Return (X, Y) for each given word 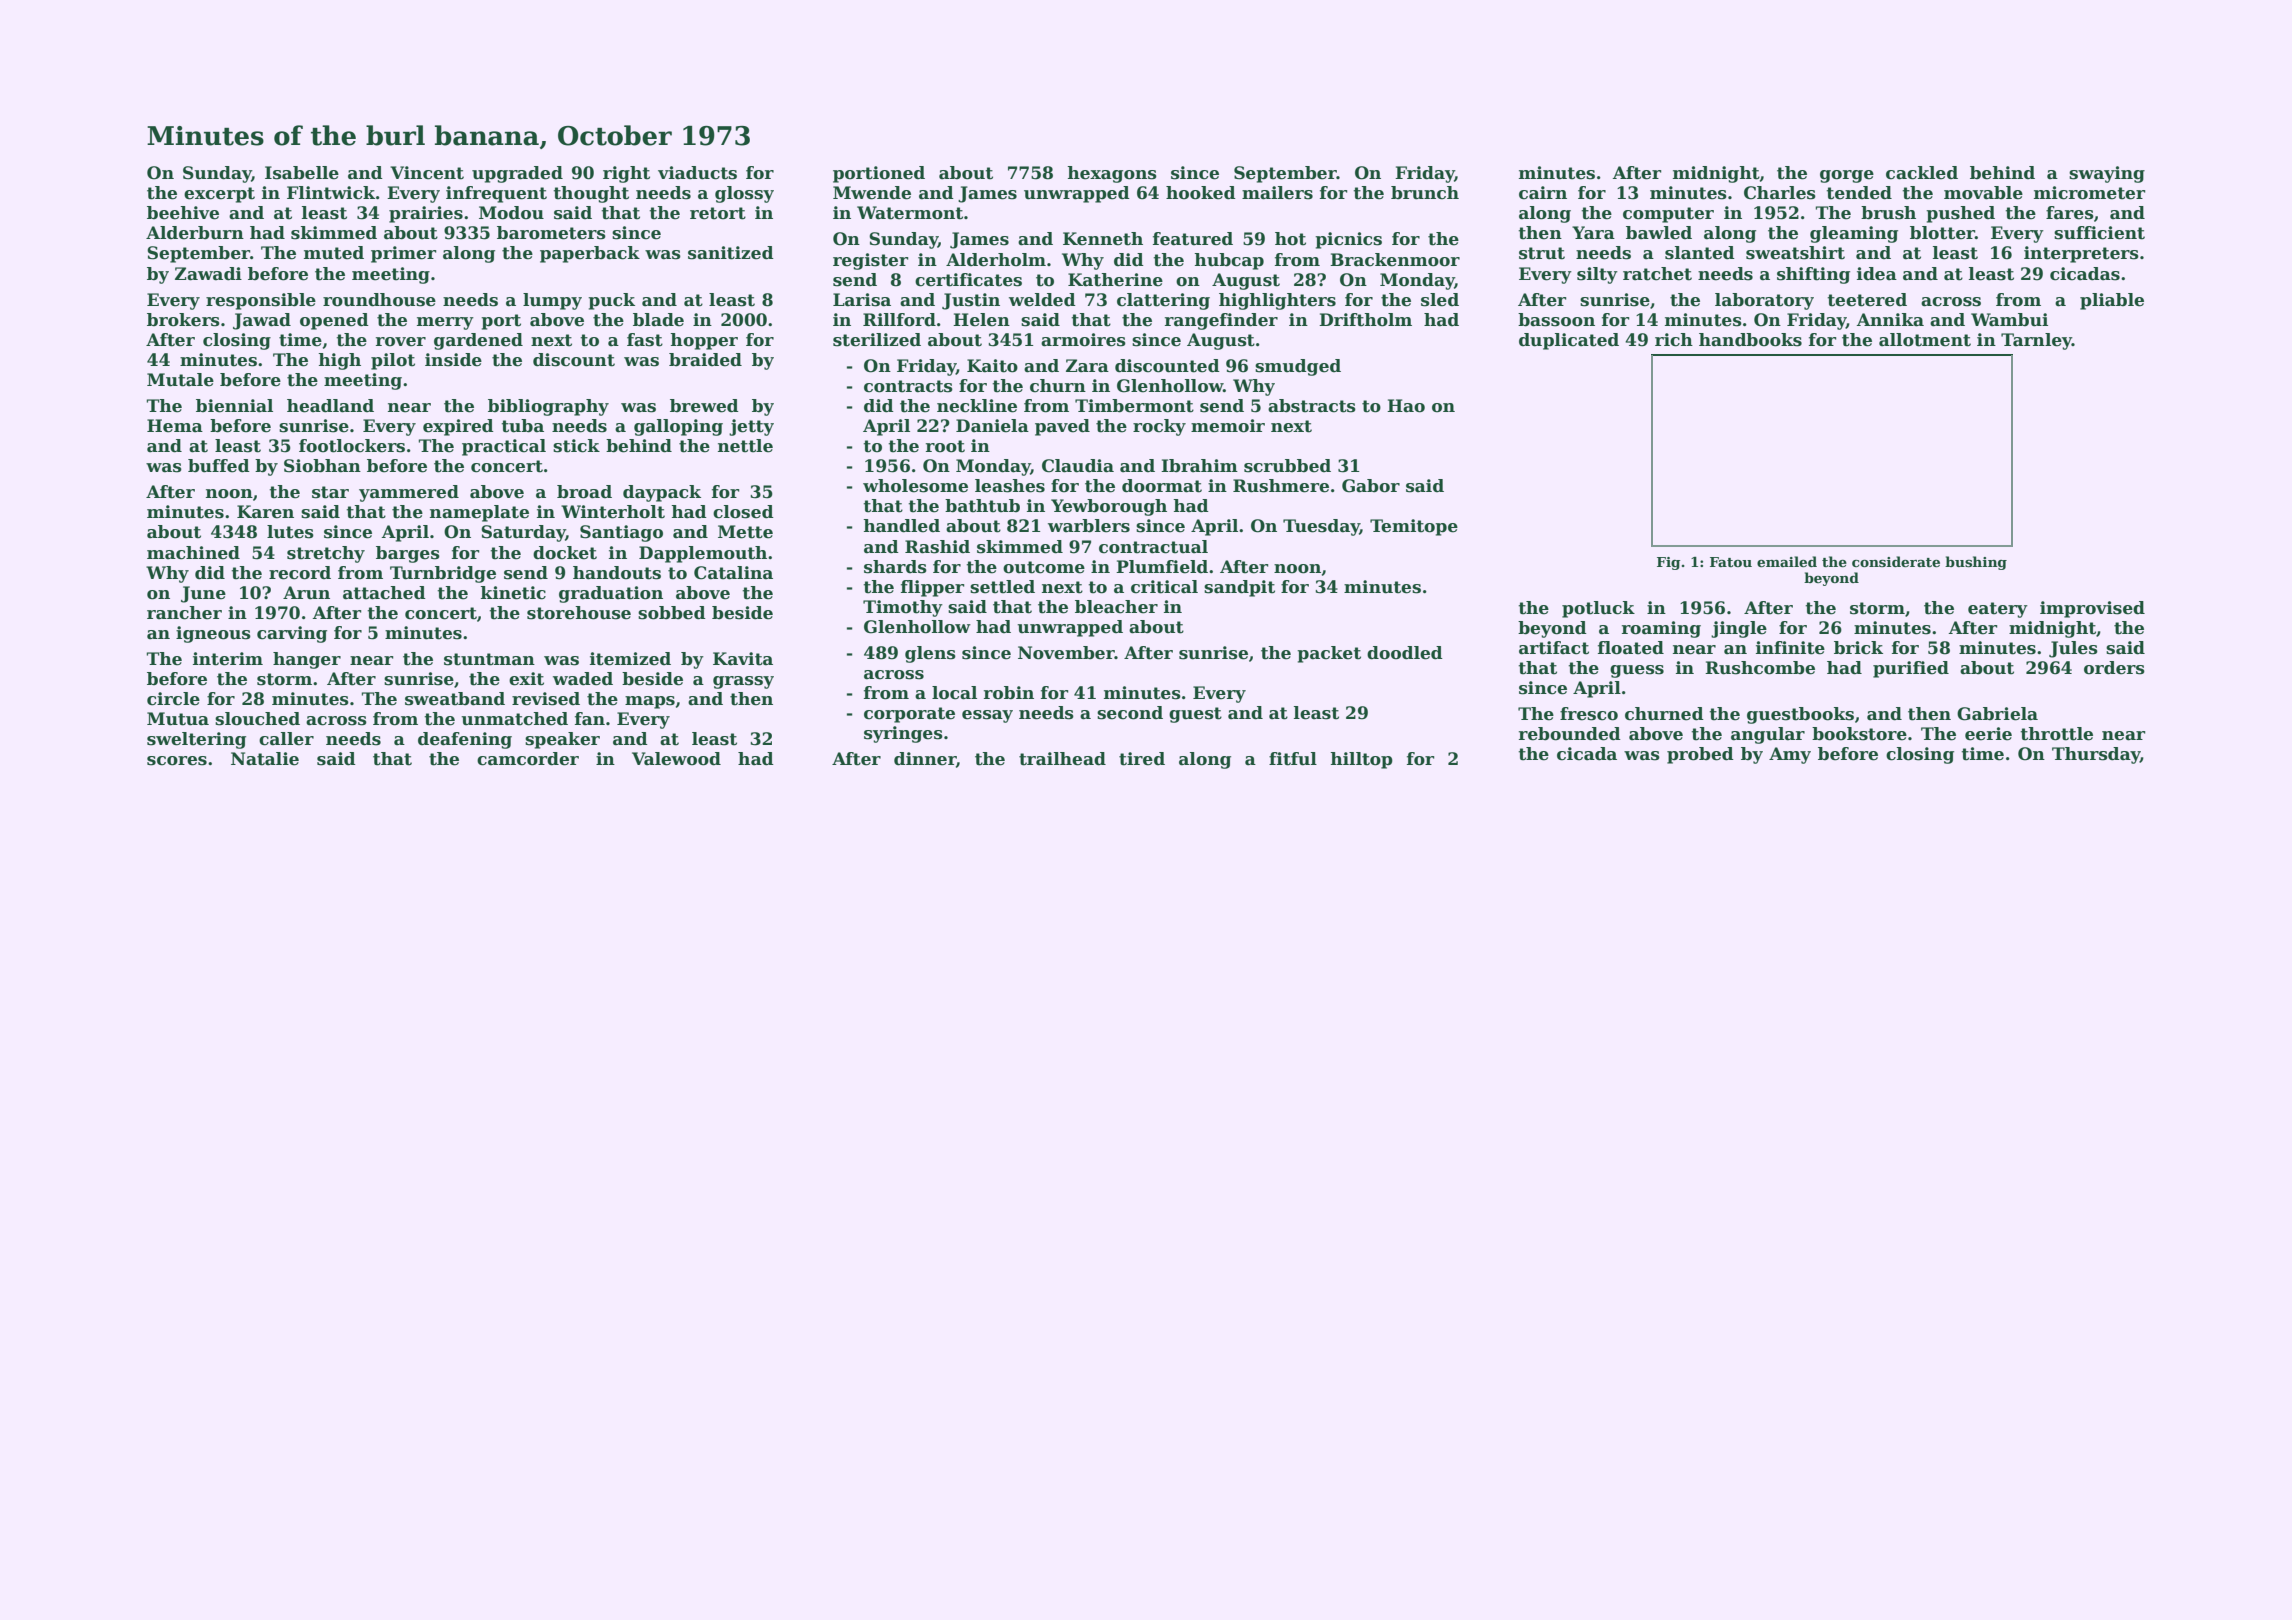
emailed (1787, 561)
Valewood (676, 759)
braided (705, 360)
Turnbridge (443, 574)
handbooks (1750, 340)
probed (1700, 755)
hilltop (1361, 760)
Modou (511, 213)
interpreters (2081, 254)
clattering (1163, 301)
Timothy (903, 608)
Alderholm (996, 260)
